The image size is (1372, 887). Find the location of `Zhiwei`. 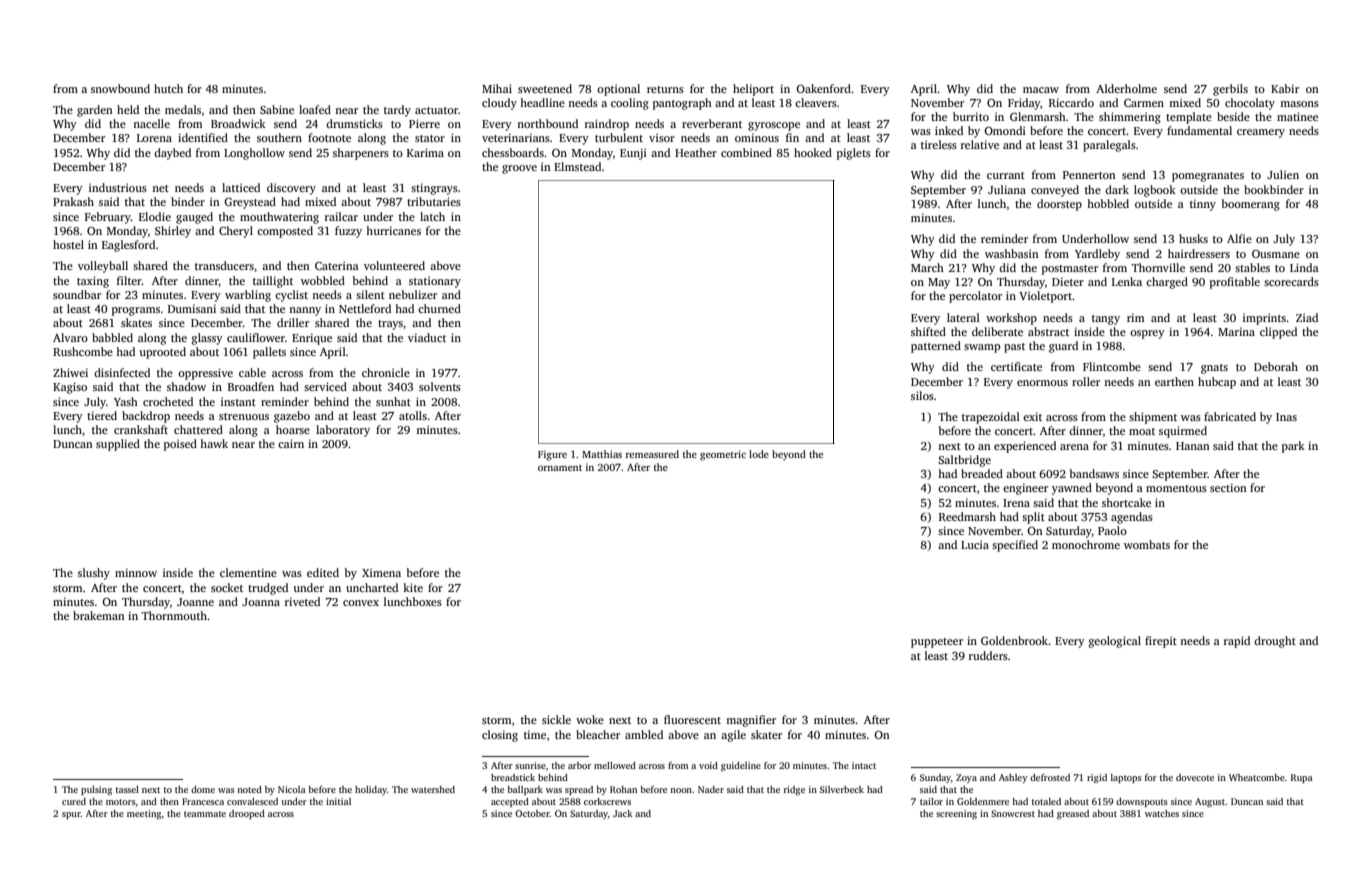

Zhiwei is located at coordinates (70, 372).
